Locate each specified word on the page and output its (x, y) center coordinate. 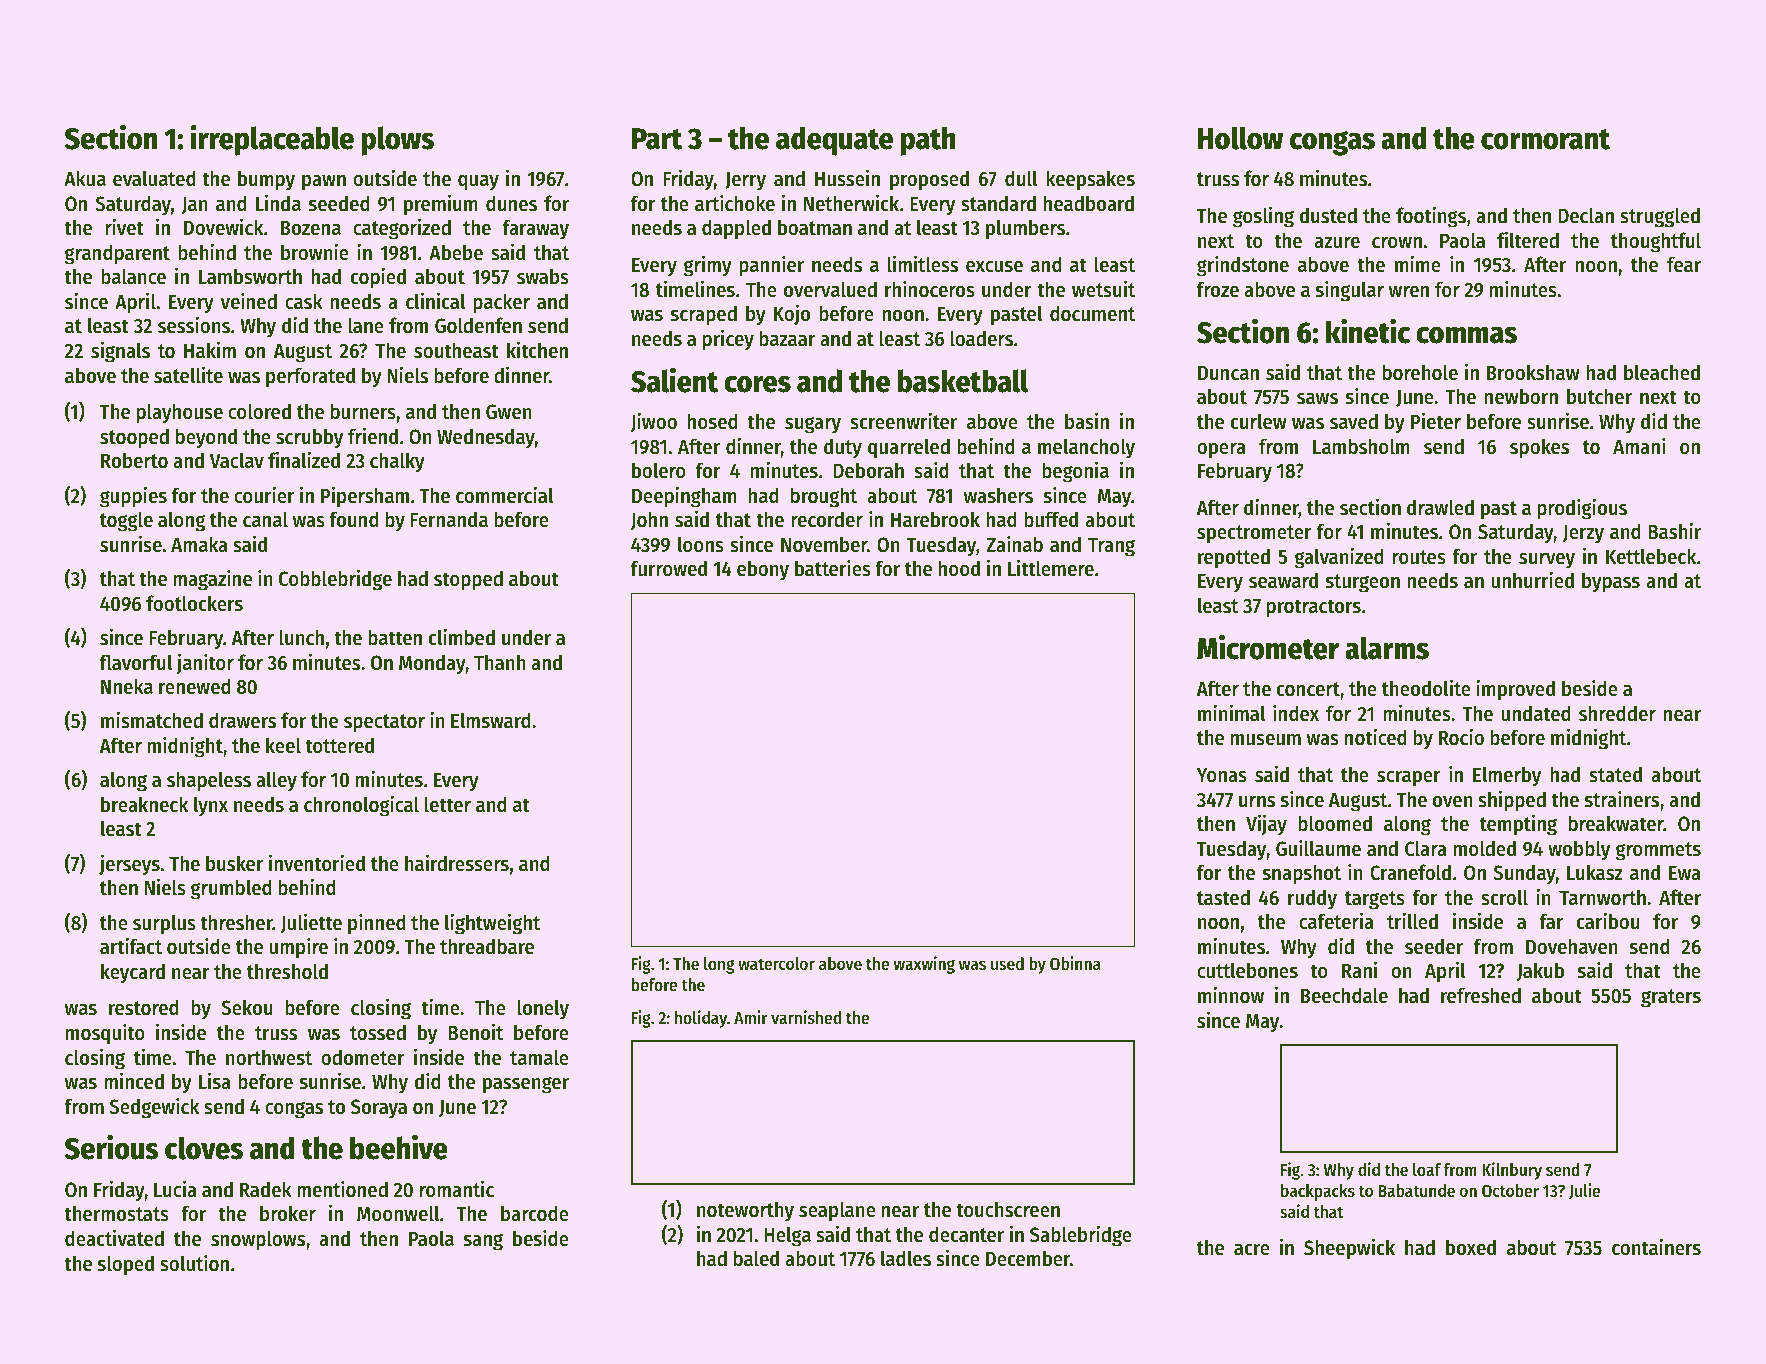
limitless (922, 264)
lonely (543, 1009)
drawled (1440, 507)
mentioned (342, 1189)
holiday (701, 1019)
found (354, 519)
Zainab (1014, 544)
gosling (1263, 217)
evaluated (154, 178)
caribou (1608, 921)
